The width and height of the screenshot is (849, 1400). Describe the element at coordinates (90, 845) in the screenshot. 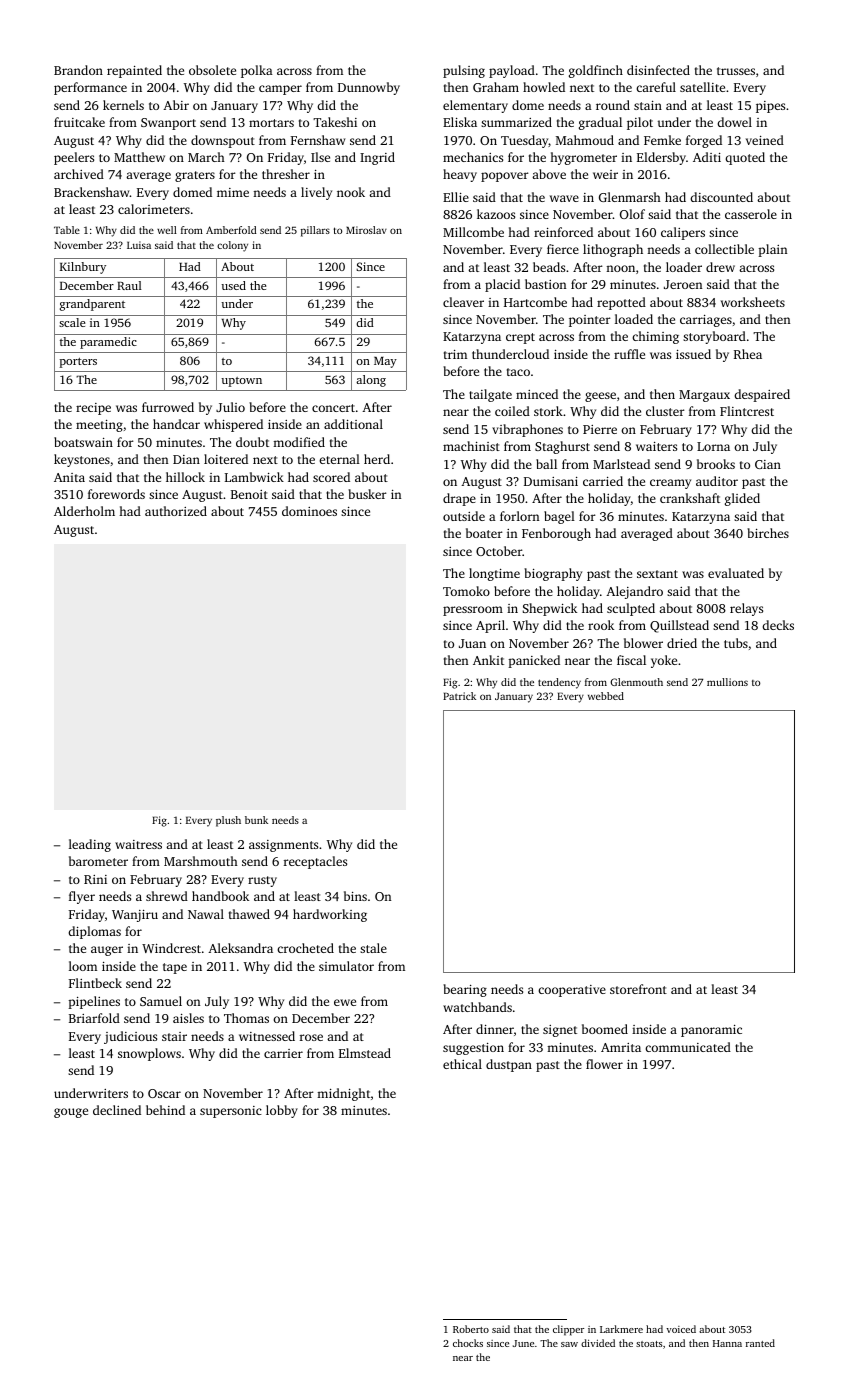

I see `leading` at that location.
